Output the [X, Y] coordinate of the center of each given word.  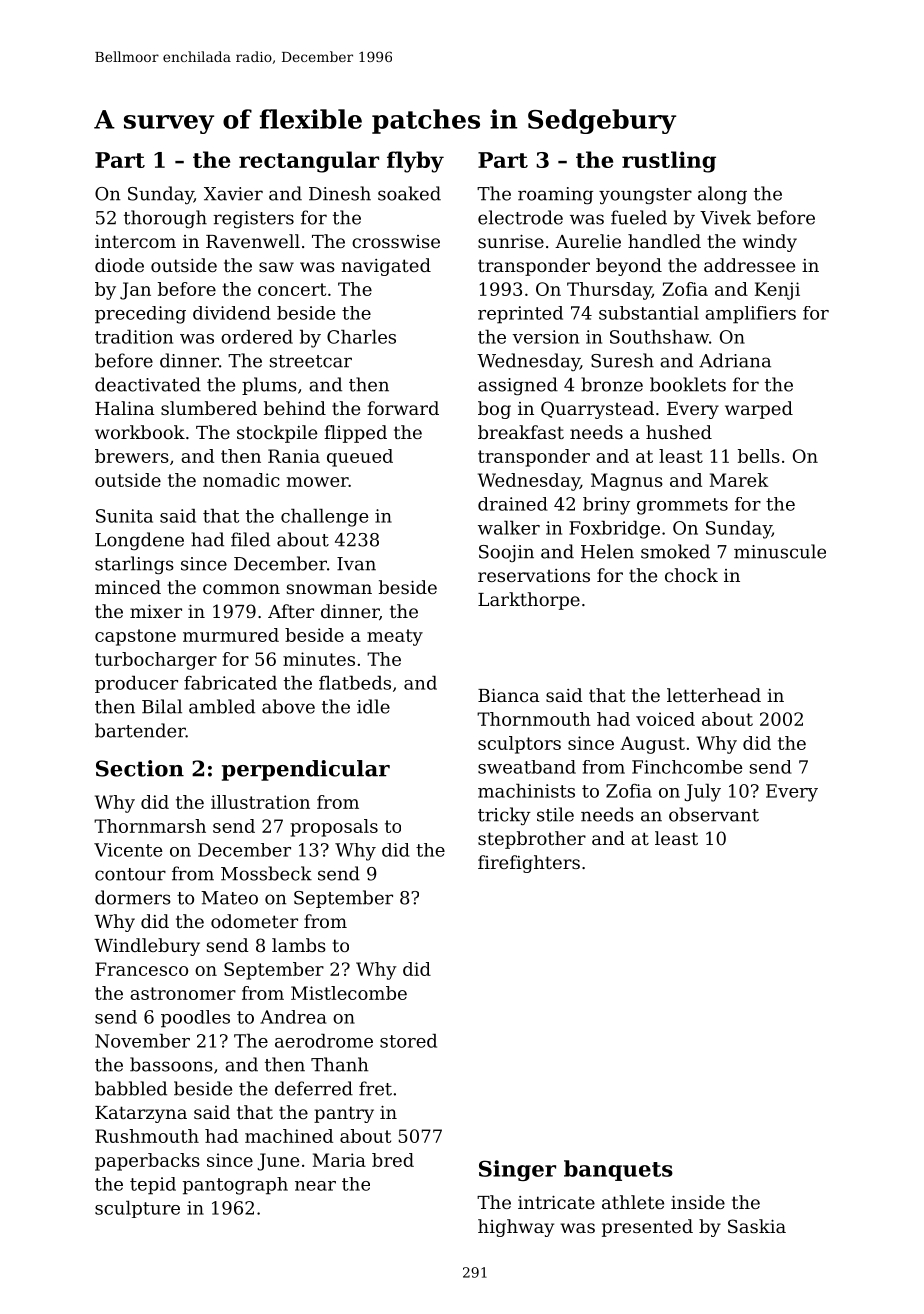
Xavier [233, 194]
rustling [669, 162]
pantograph [235, 1186]
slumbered [209, 408]
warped [759, 410]
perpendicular [306, 770]
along [722, 195]
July [702, 793]
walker [509, 528]
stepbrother [532, 840]
